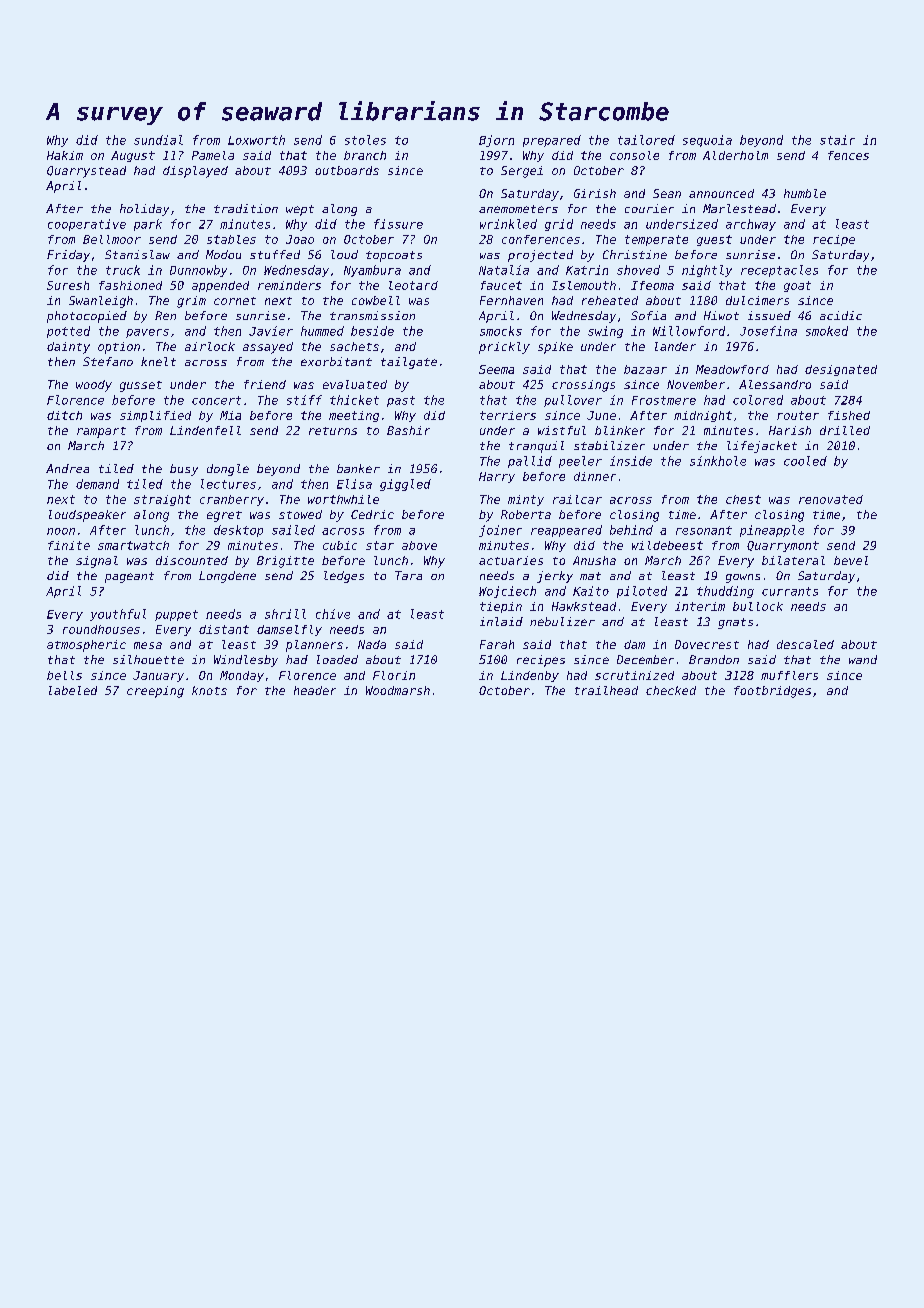 Image resolution: width=924 pixels, height=1308 pixels. Describe the element at coordinates (86, 172) in the screenshot. I see `Quarrystead` at that location.
